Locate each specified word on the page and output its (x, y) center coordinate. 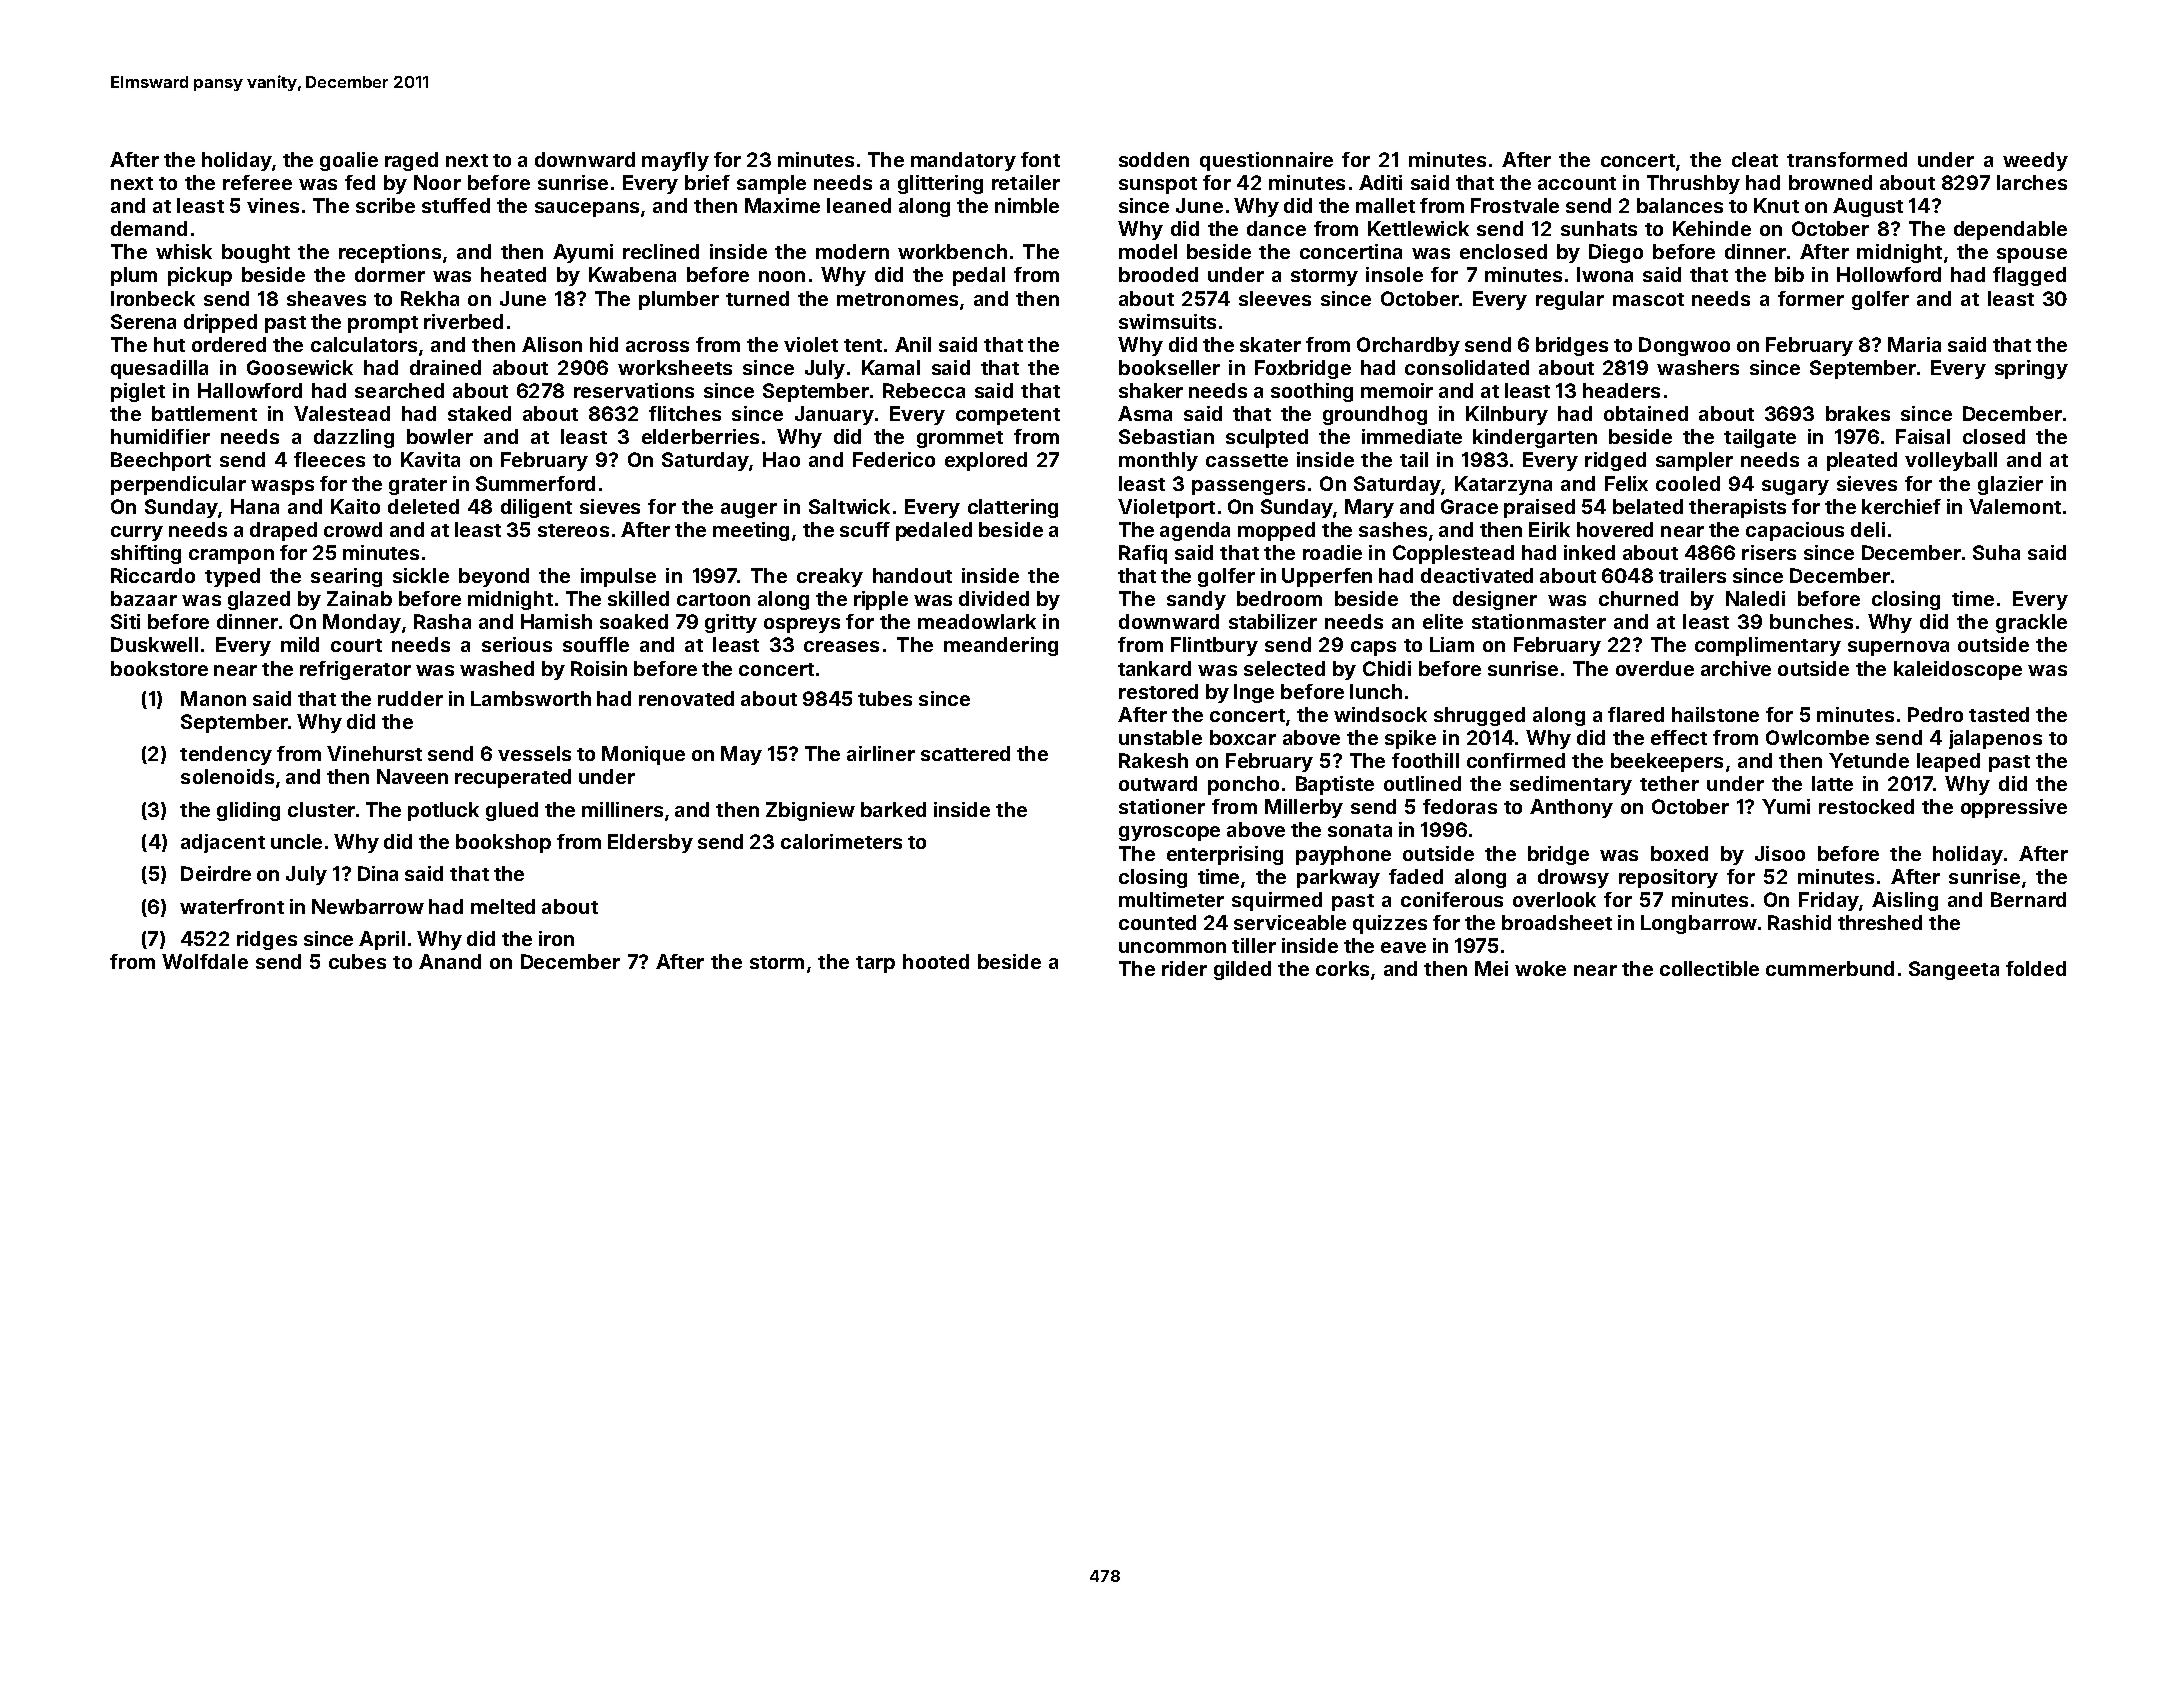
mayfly (675, 161)
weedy (2035, 161)
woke (1540, 968)
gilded (1242, 970)
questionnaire (1266, 161)
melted (503, 906)
